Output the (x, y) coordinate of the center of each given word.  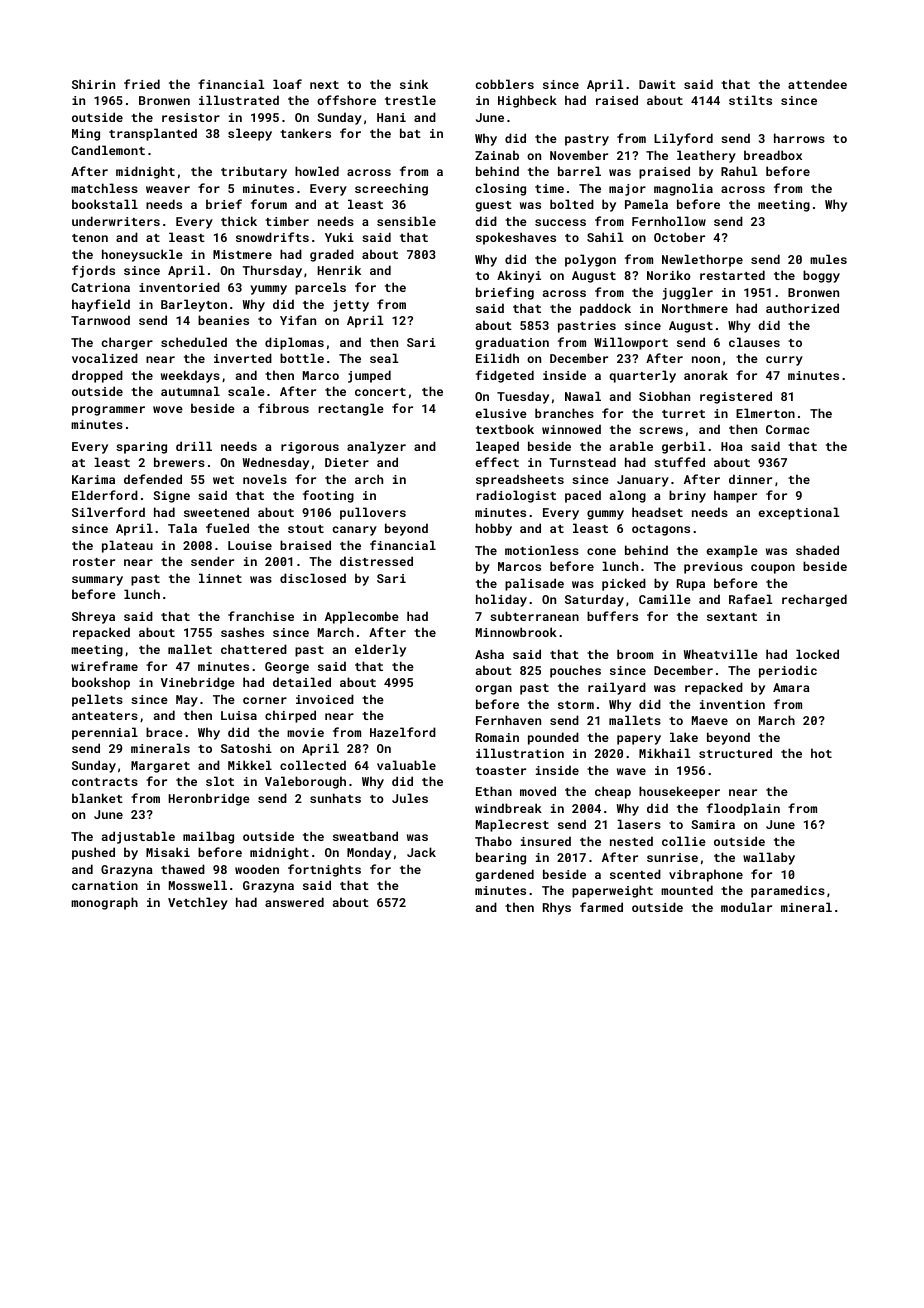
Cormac (787, 429)
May (187, 701)
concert (380, 392)
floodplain (743, 809)
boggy (821, 276)
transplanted (153, 134)
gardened (504, 875)
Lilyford (683, 139)
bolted (572, 204)
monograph (104, 903)
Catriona (100, 287)
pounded (553, 738)
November (579, 155)
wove (168, 409)
